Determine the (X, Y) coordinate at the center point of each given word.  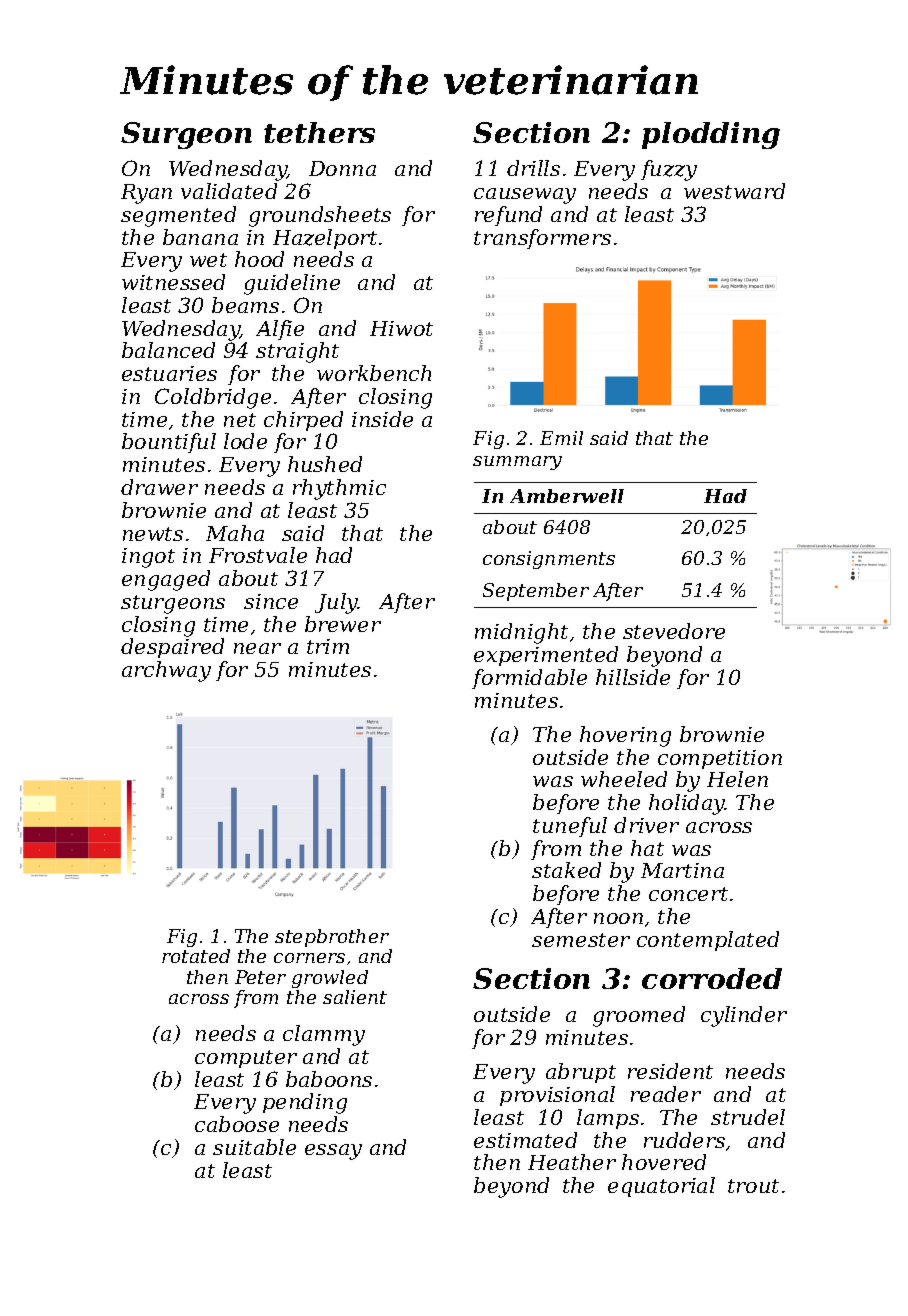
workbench (374, 373)
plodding (711, 135)
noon (618, 918)
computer (246, 1059)
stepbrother (332, 938)
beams (245, 305)
